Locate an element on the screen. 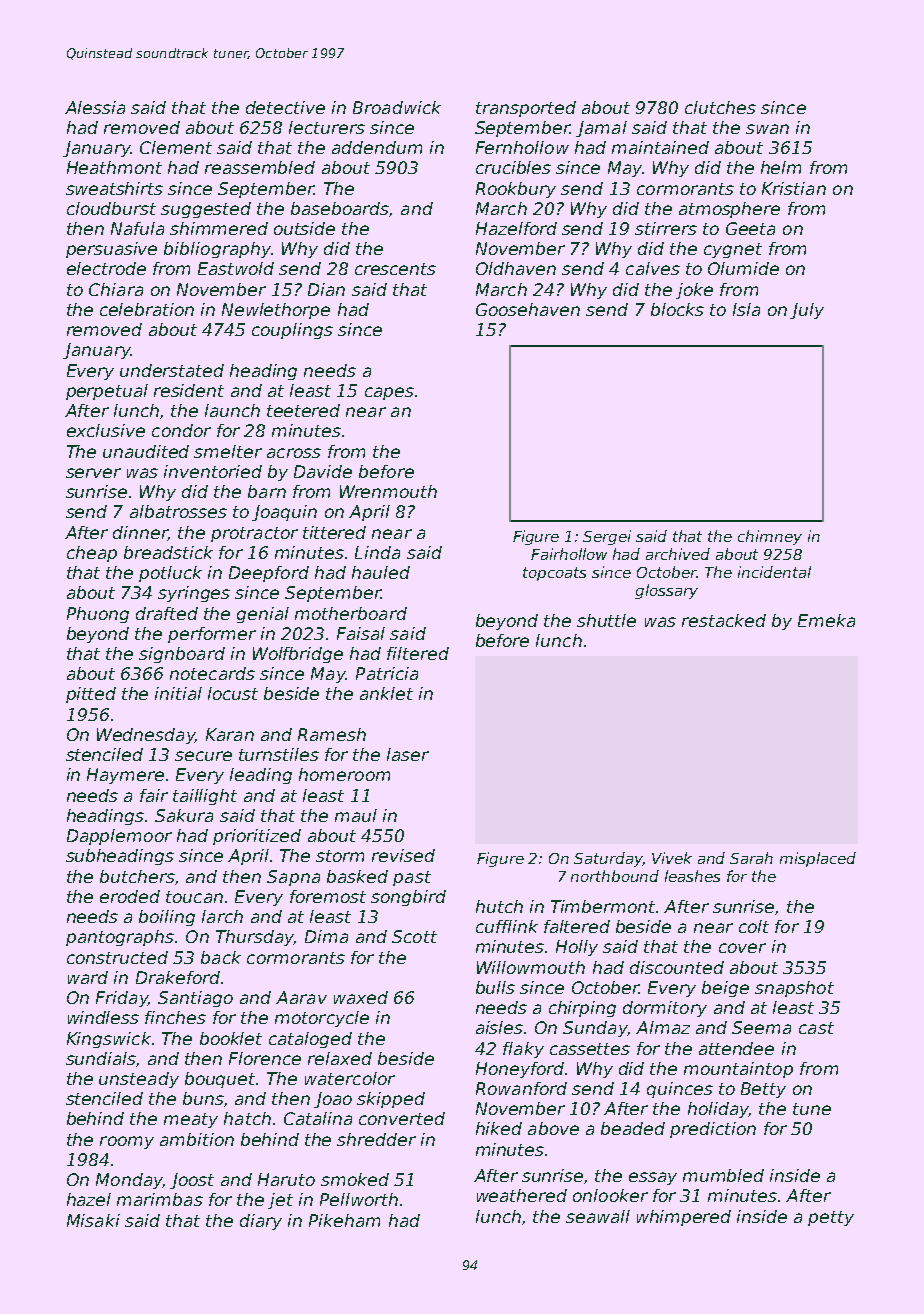 The image size is (924, 1314). baseboards is located at coordinates (340, 208).
